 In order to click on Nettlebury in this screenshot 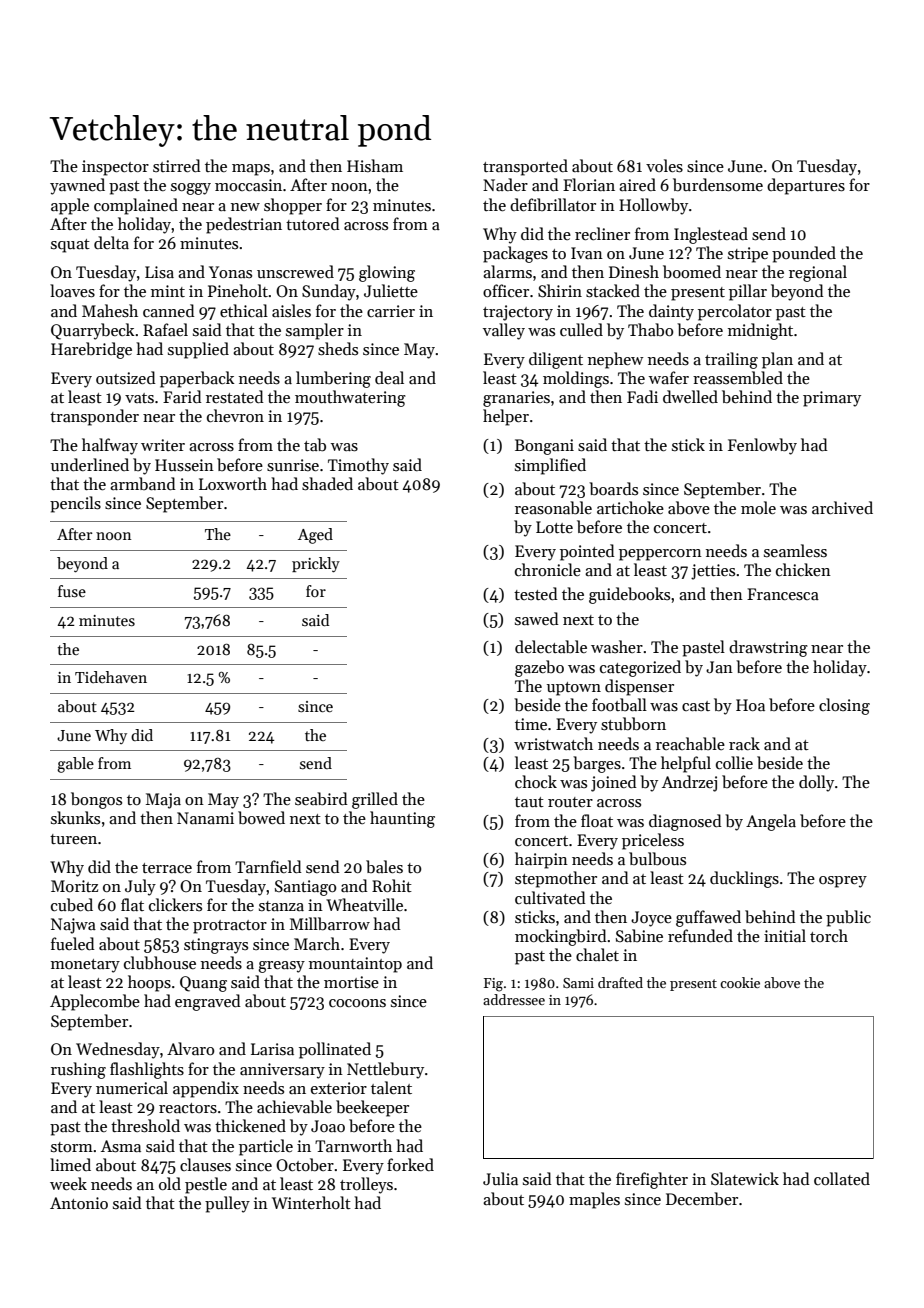, I will do `click(385, 1070)`.
